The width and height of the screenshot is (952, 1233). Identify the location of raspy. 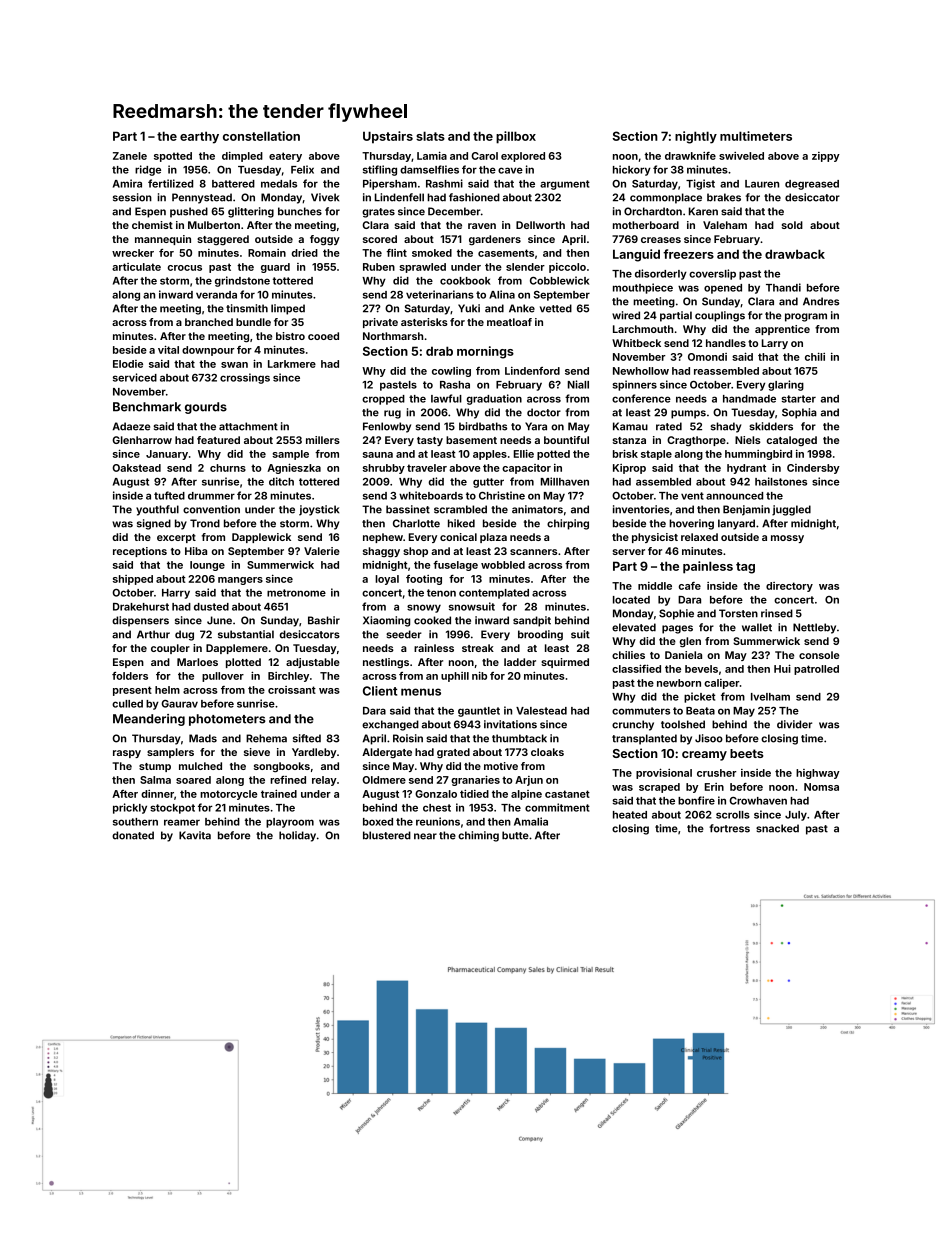
(127, 754).
